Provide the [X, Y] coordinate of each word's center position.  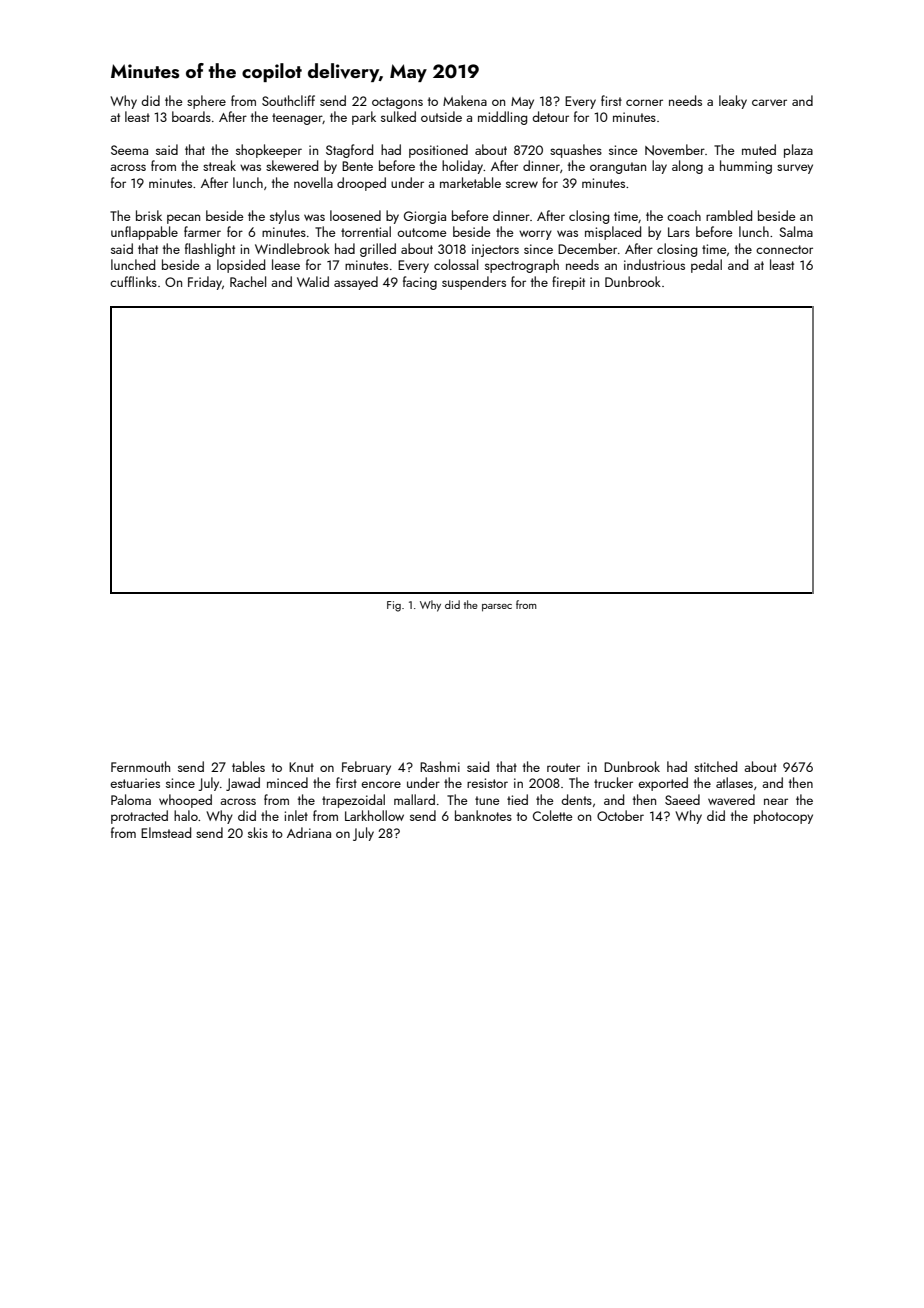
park [364, 118]
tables [248, 766]
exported [663, 784]
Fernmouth [140, 766]
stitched [715, 766]
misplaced [613, 233]
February [366, 768]
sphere [206, 102]
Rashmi [440, 766]
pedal [706, 266]
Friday [205, 283]
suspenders [474, 283]
